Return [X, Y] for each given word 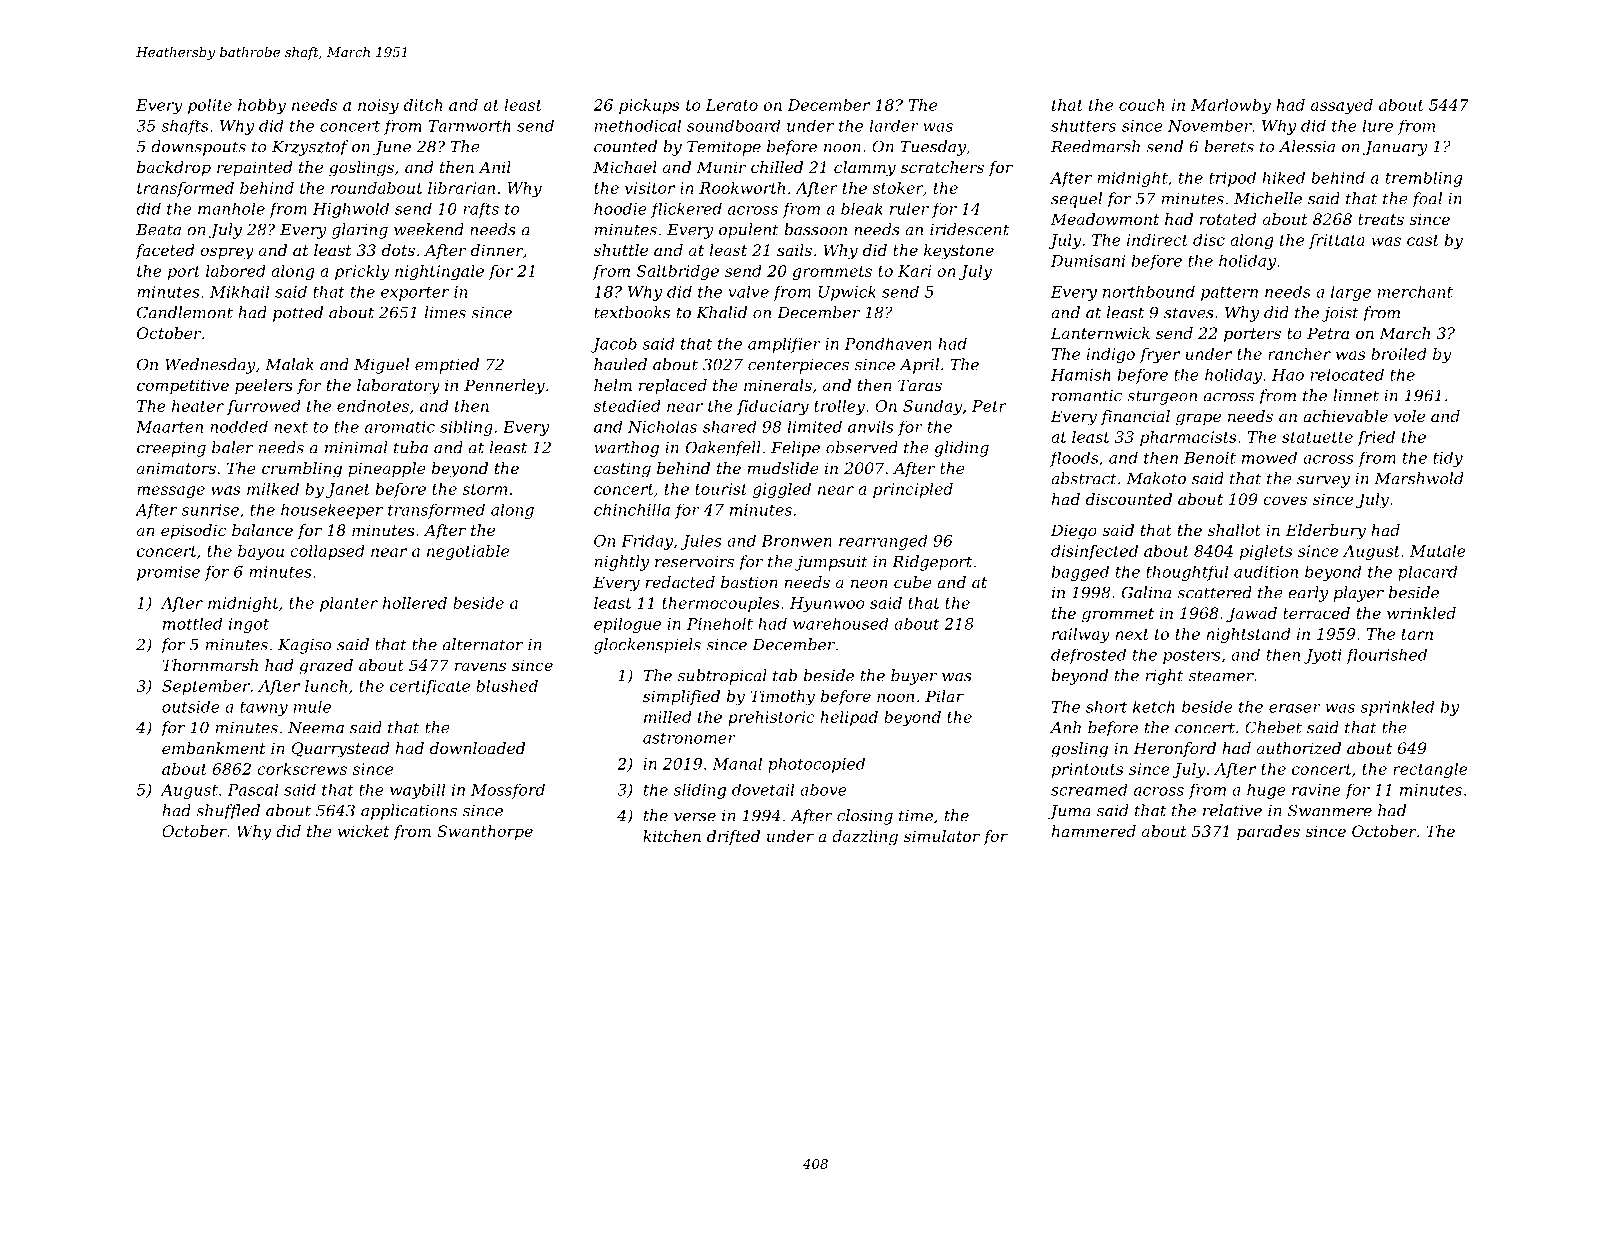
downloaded [477, 748]
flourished [1386, 656]
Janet [348, 490]
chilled [777, 167]
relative [1232, 810]
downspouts [198, 148]
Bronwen [796, 541]
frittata [1337, 241]
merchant [1415, 292]
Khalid [721, 312]
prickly [362, 272]
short [1106, 706]
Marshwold [1419, 478]
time [916, 816]
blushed [507, 686]
